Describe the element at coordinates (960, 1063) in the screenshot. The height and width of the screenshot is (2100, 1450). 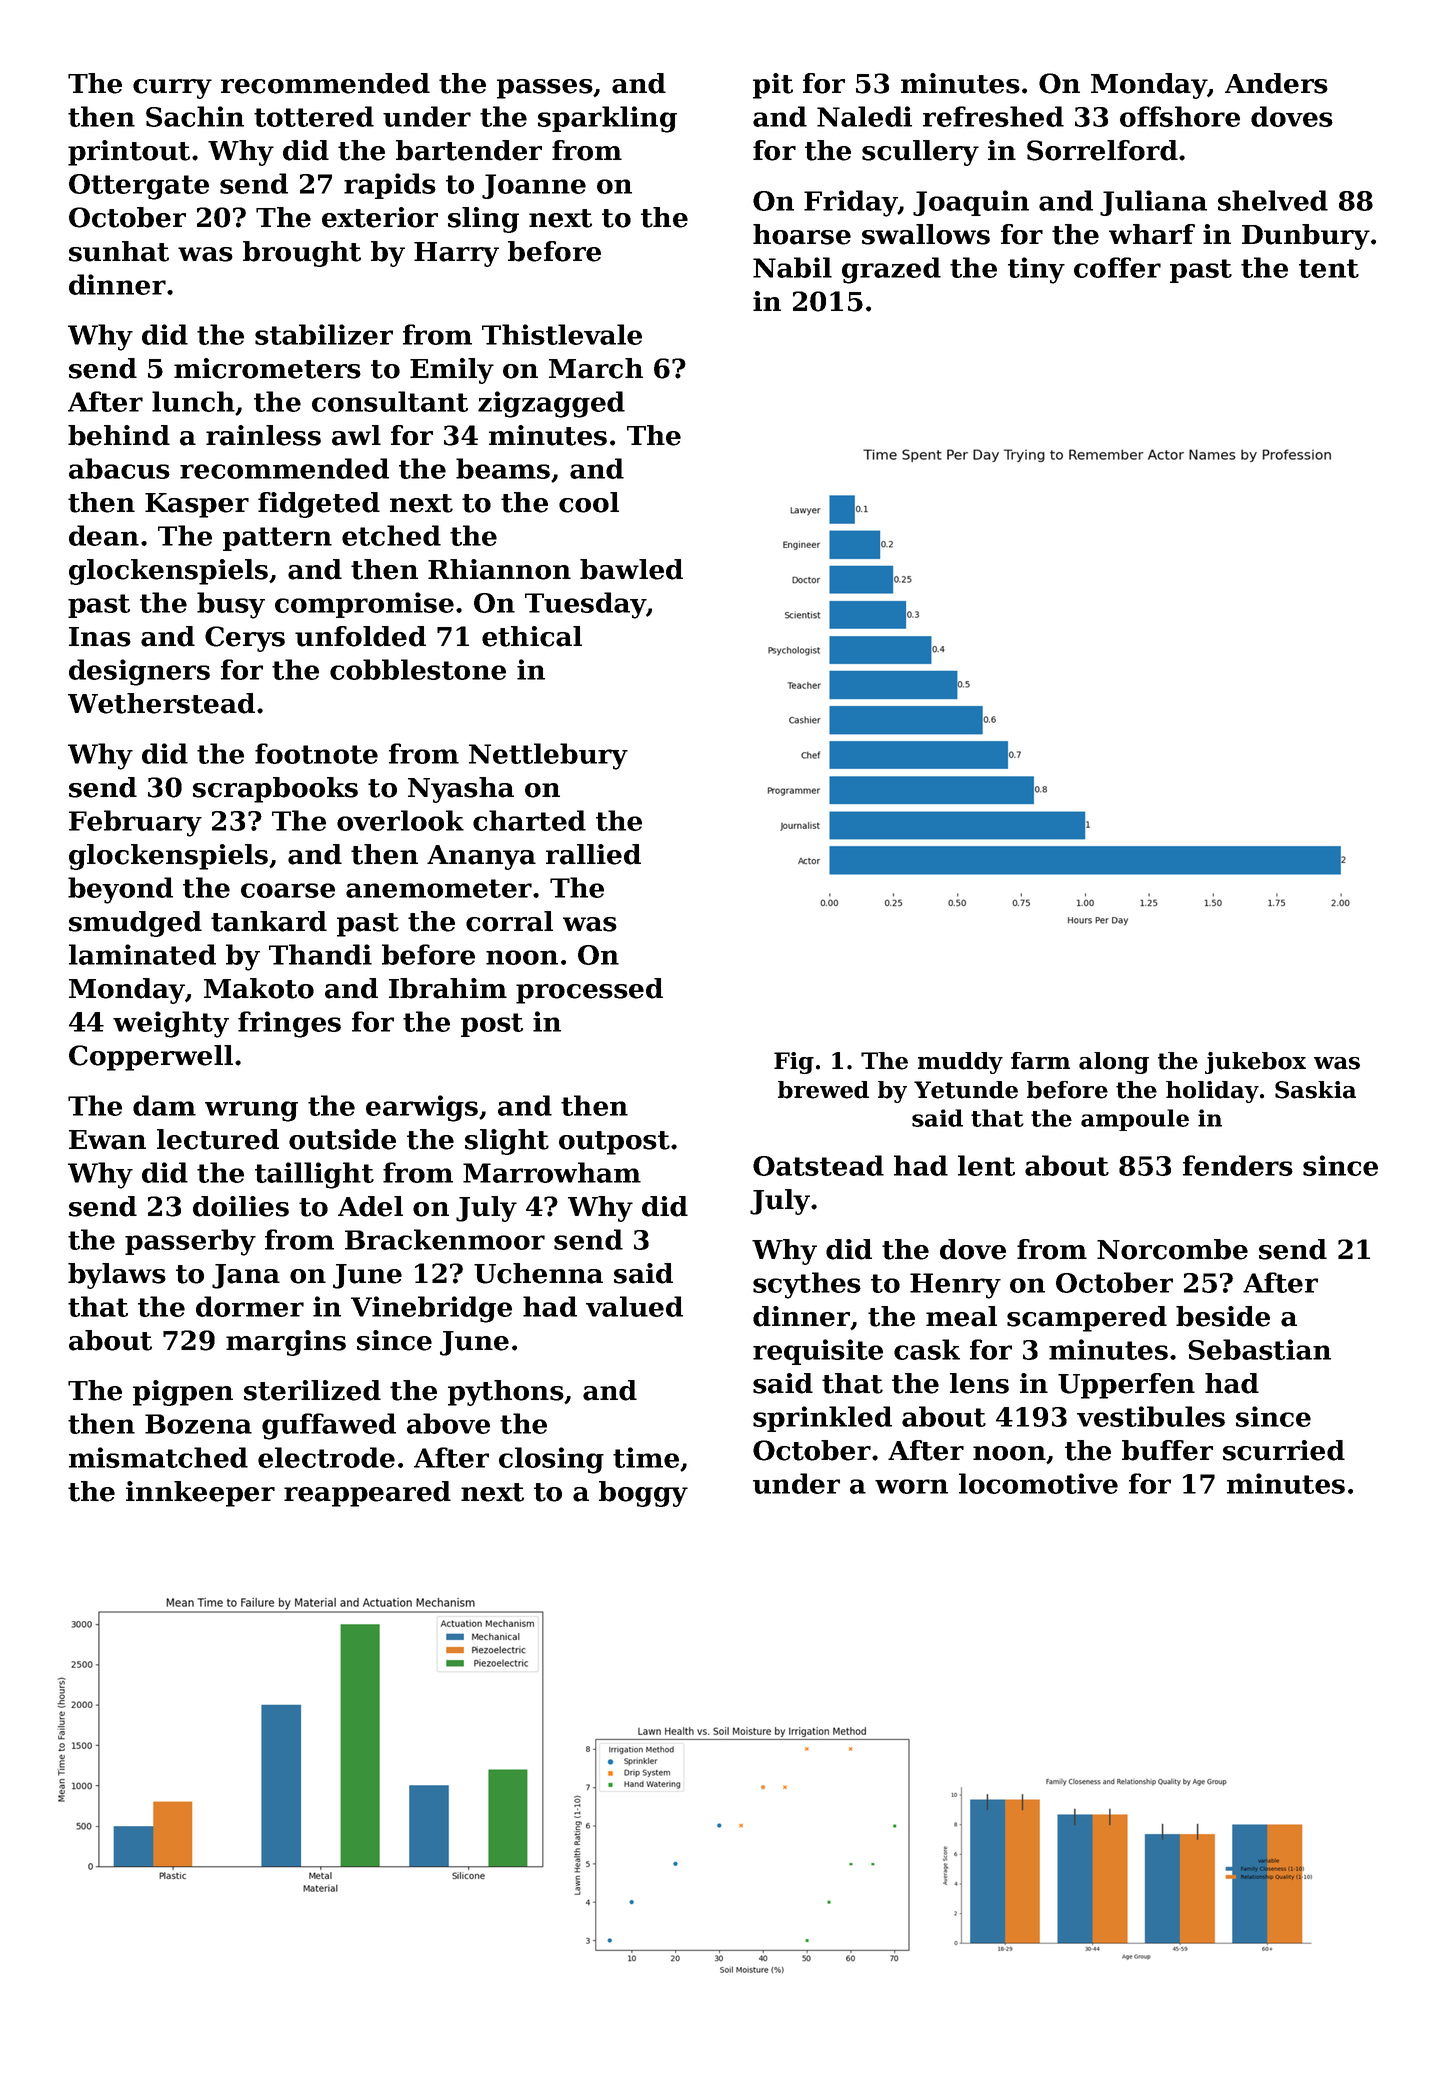
I see `muddy` at that location.
